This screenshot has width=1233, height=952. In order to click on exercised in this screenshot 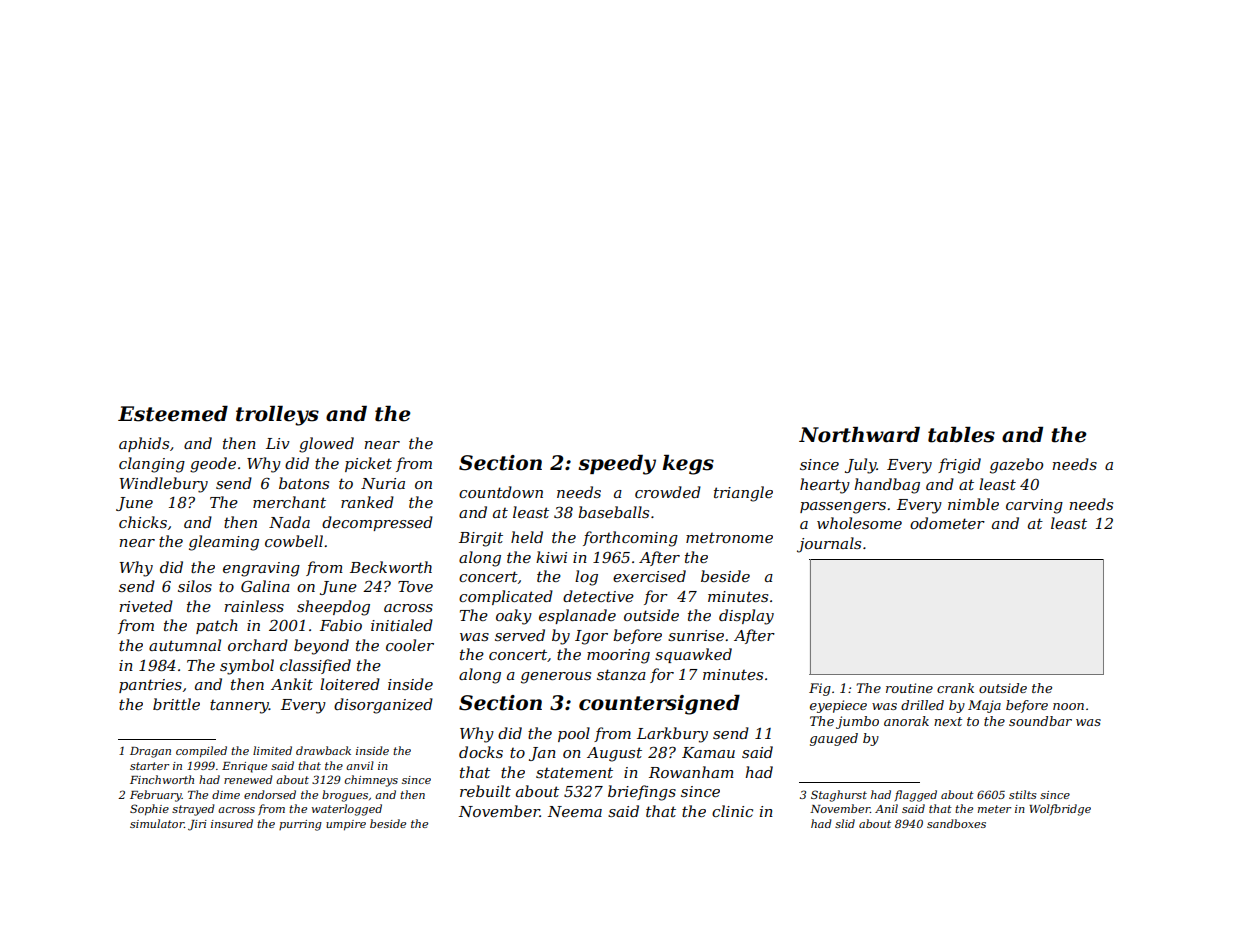, I will do `click(649, 576)`.
